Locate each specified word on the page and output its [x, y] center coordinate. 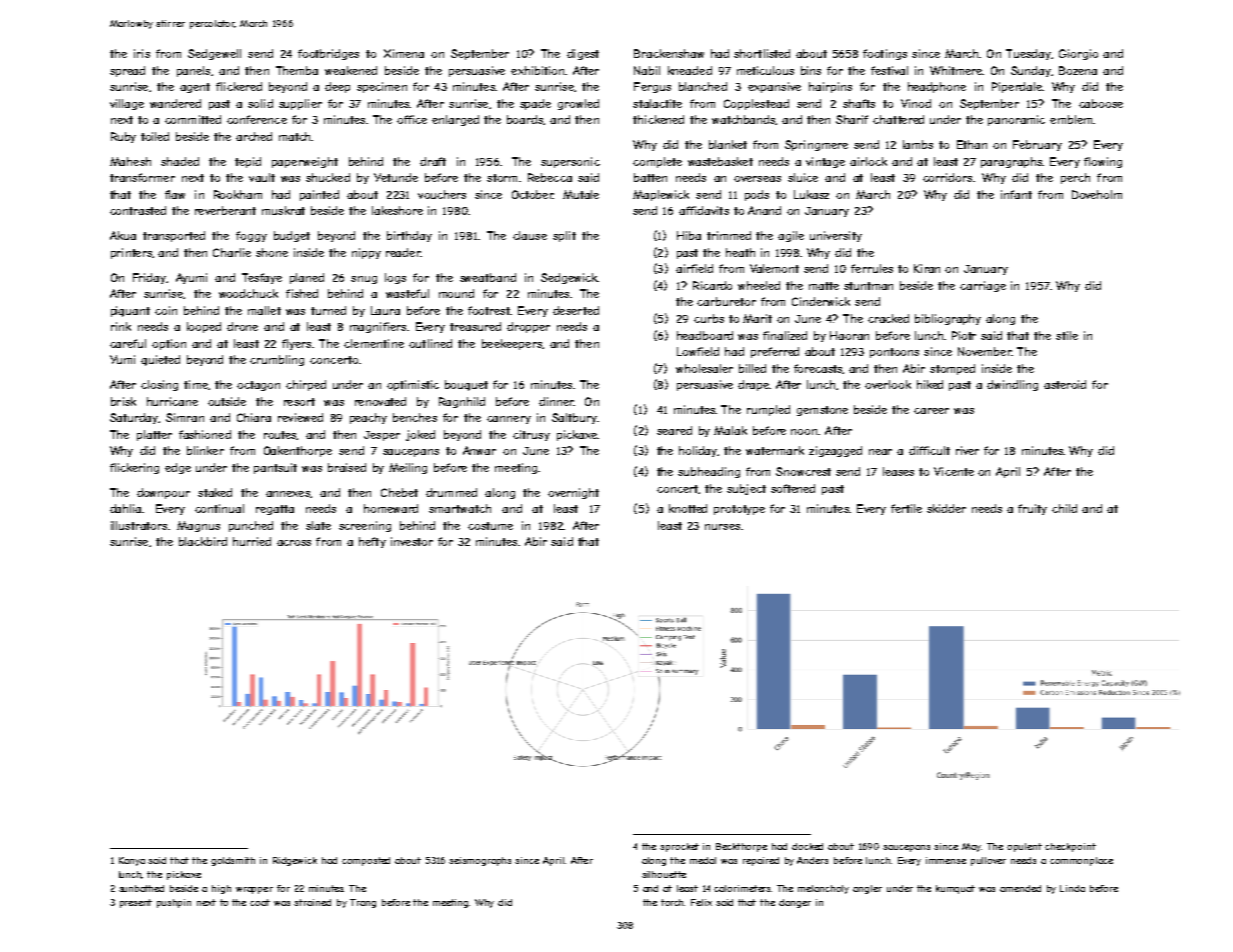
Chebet [399, 492]
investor [412, 541]
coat [260, 902]
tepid [248, 162]
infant [1016, 194]
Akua [123, 235]
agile [791, 236]
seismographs [480, 861]
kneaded [690, 70]
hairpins [830, 87]
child [1064, 508]
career [931, 411]
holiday [698, 451]
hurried [252, 541]
